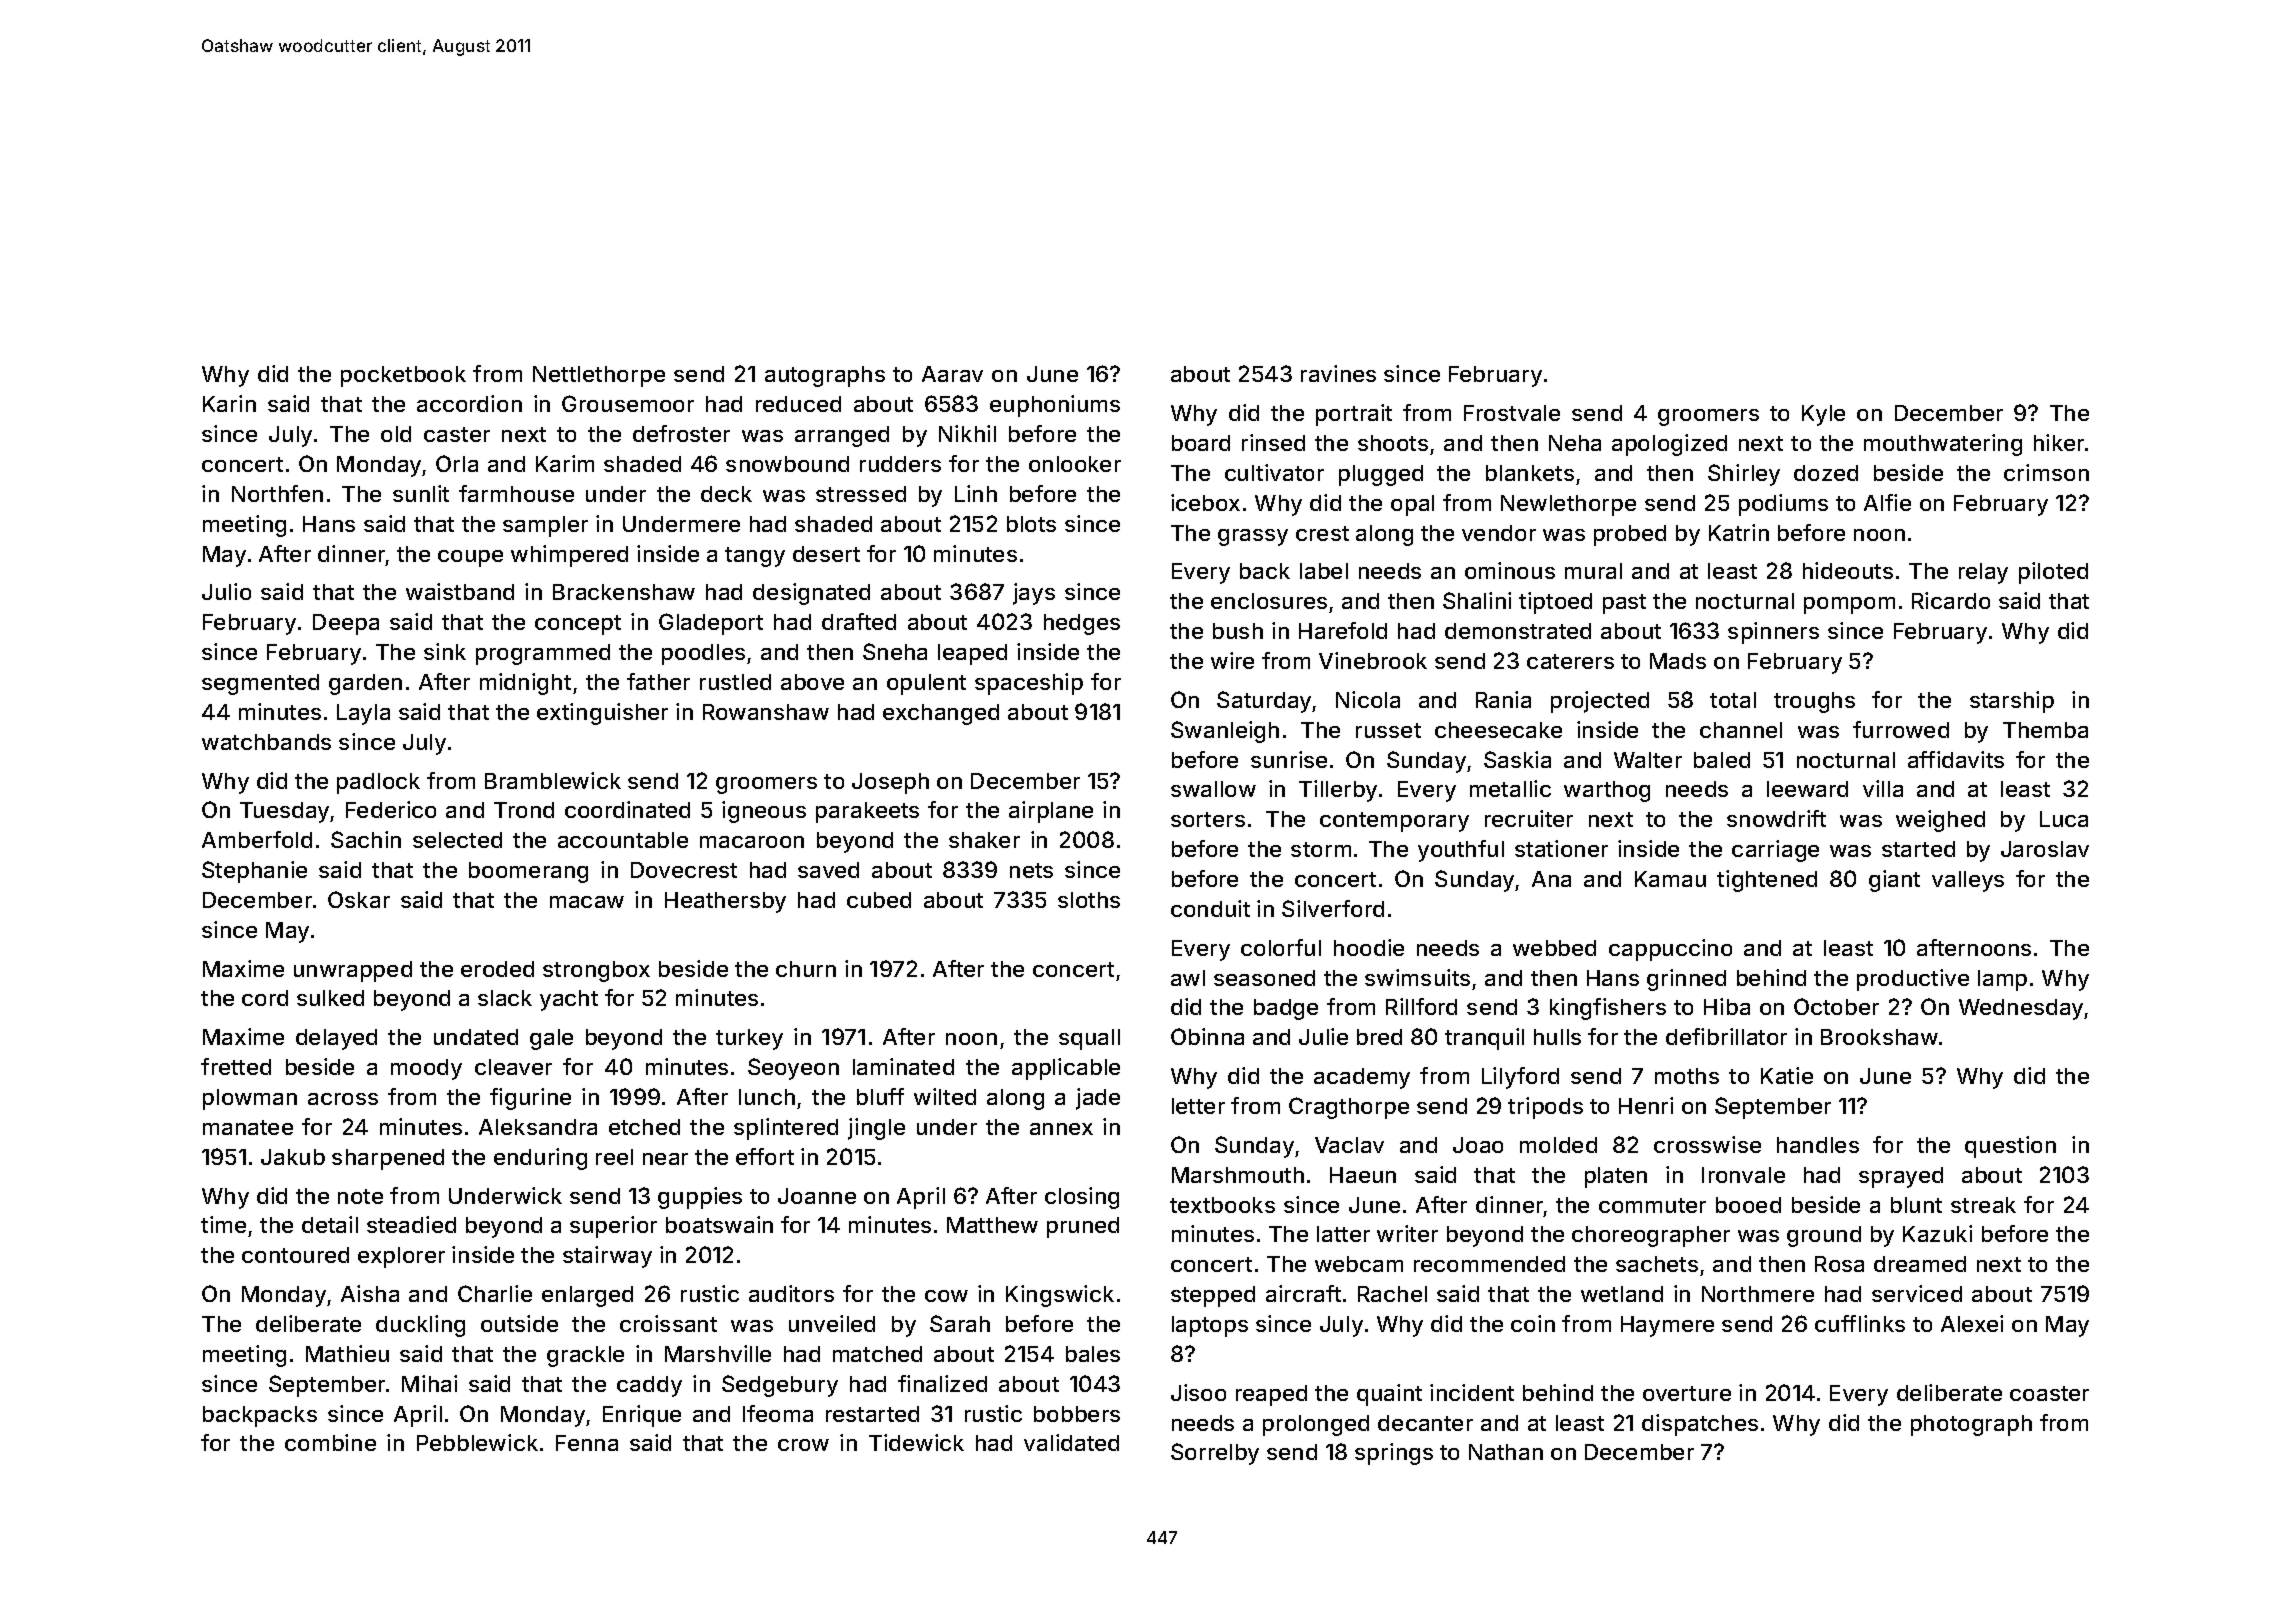 This screenshot has height=1620, width=2292. Describe the element at coordinates (1338, 373) in the screenshot. I see `ravines` at that location.
